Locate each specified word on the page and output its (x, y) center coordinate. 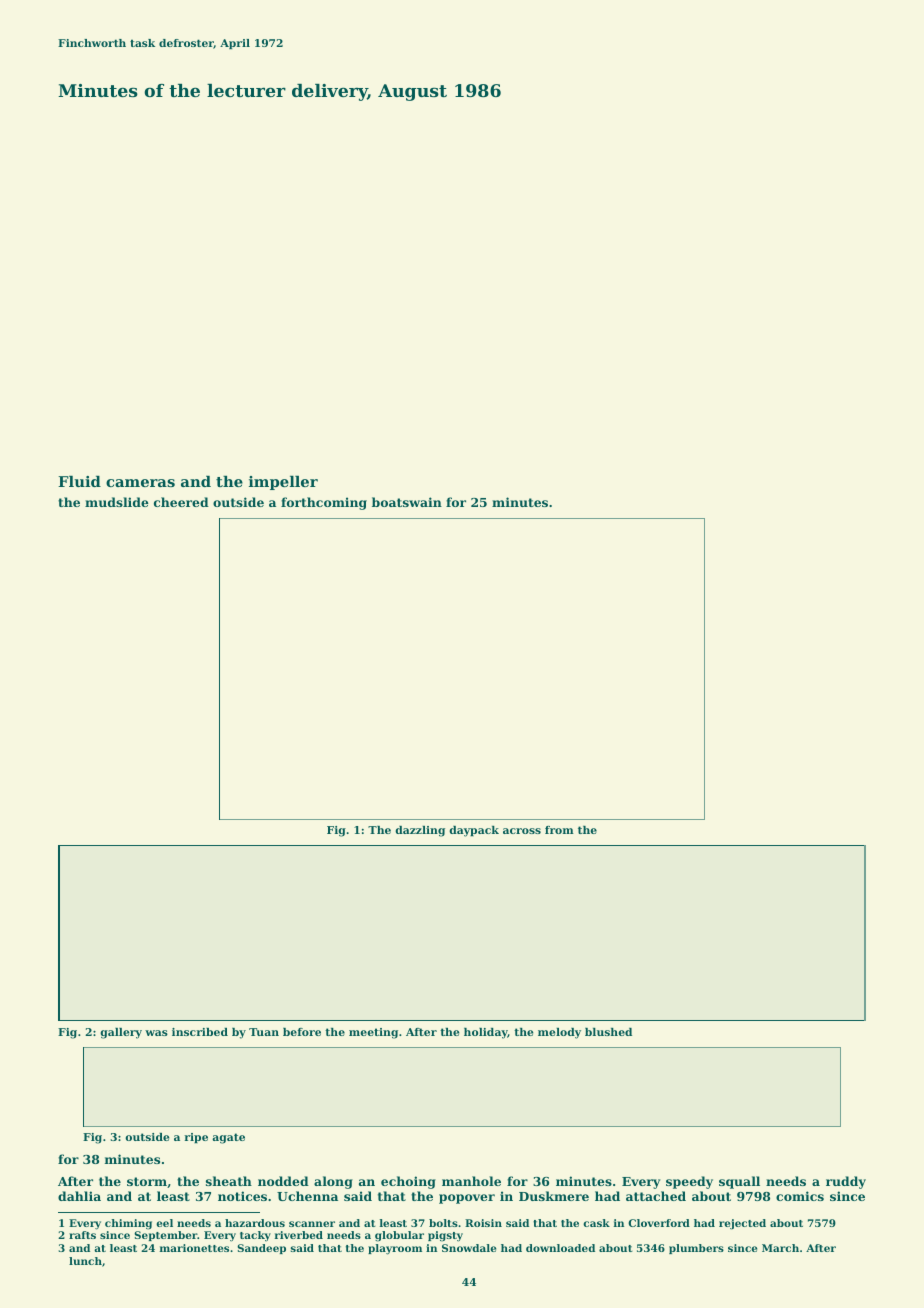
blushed (608, 1032)
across (522, 831)
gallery (121, 1033)
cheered (181, 502)
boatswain (407, 502)
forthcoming (324, 503)
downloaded (560, 1248)
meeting (373, 1033)
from (559, 830)
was (156, 1033)
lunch (85, 1261)
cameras (140, 483)
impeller (283, 483)
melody (559, 1033)
